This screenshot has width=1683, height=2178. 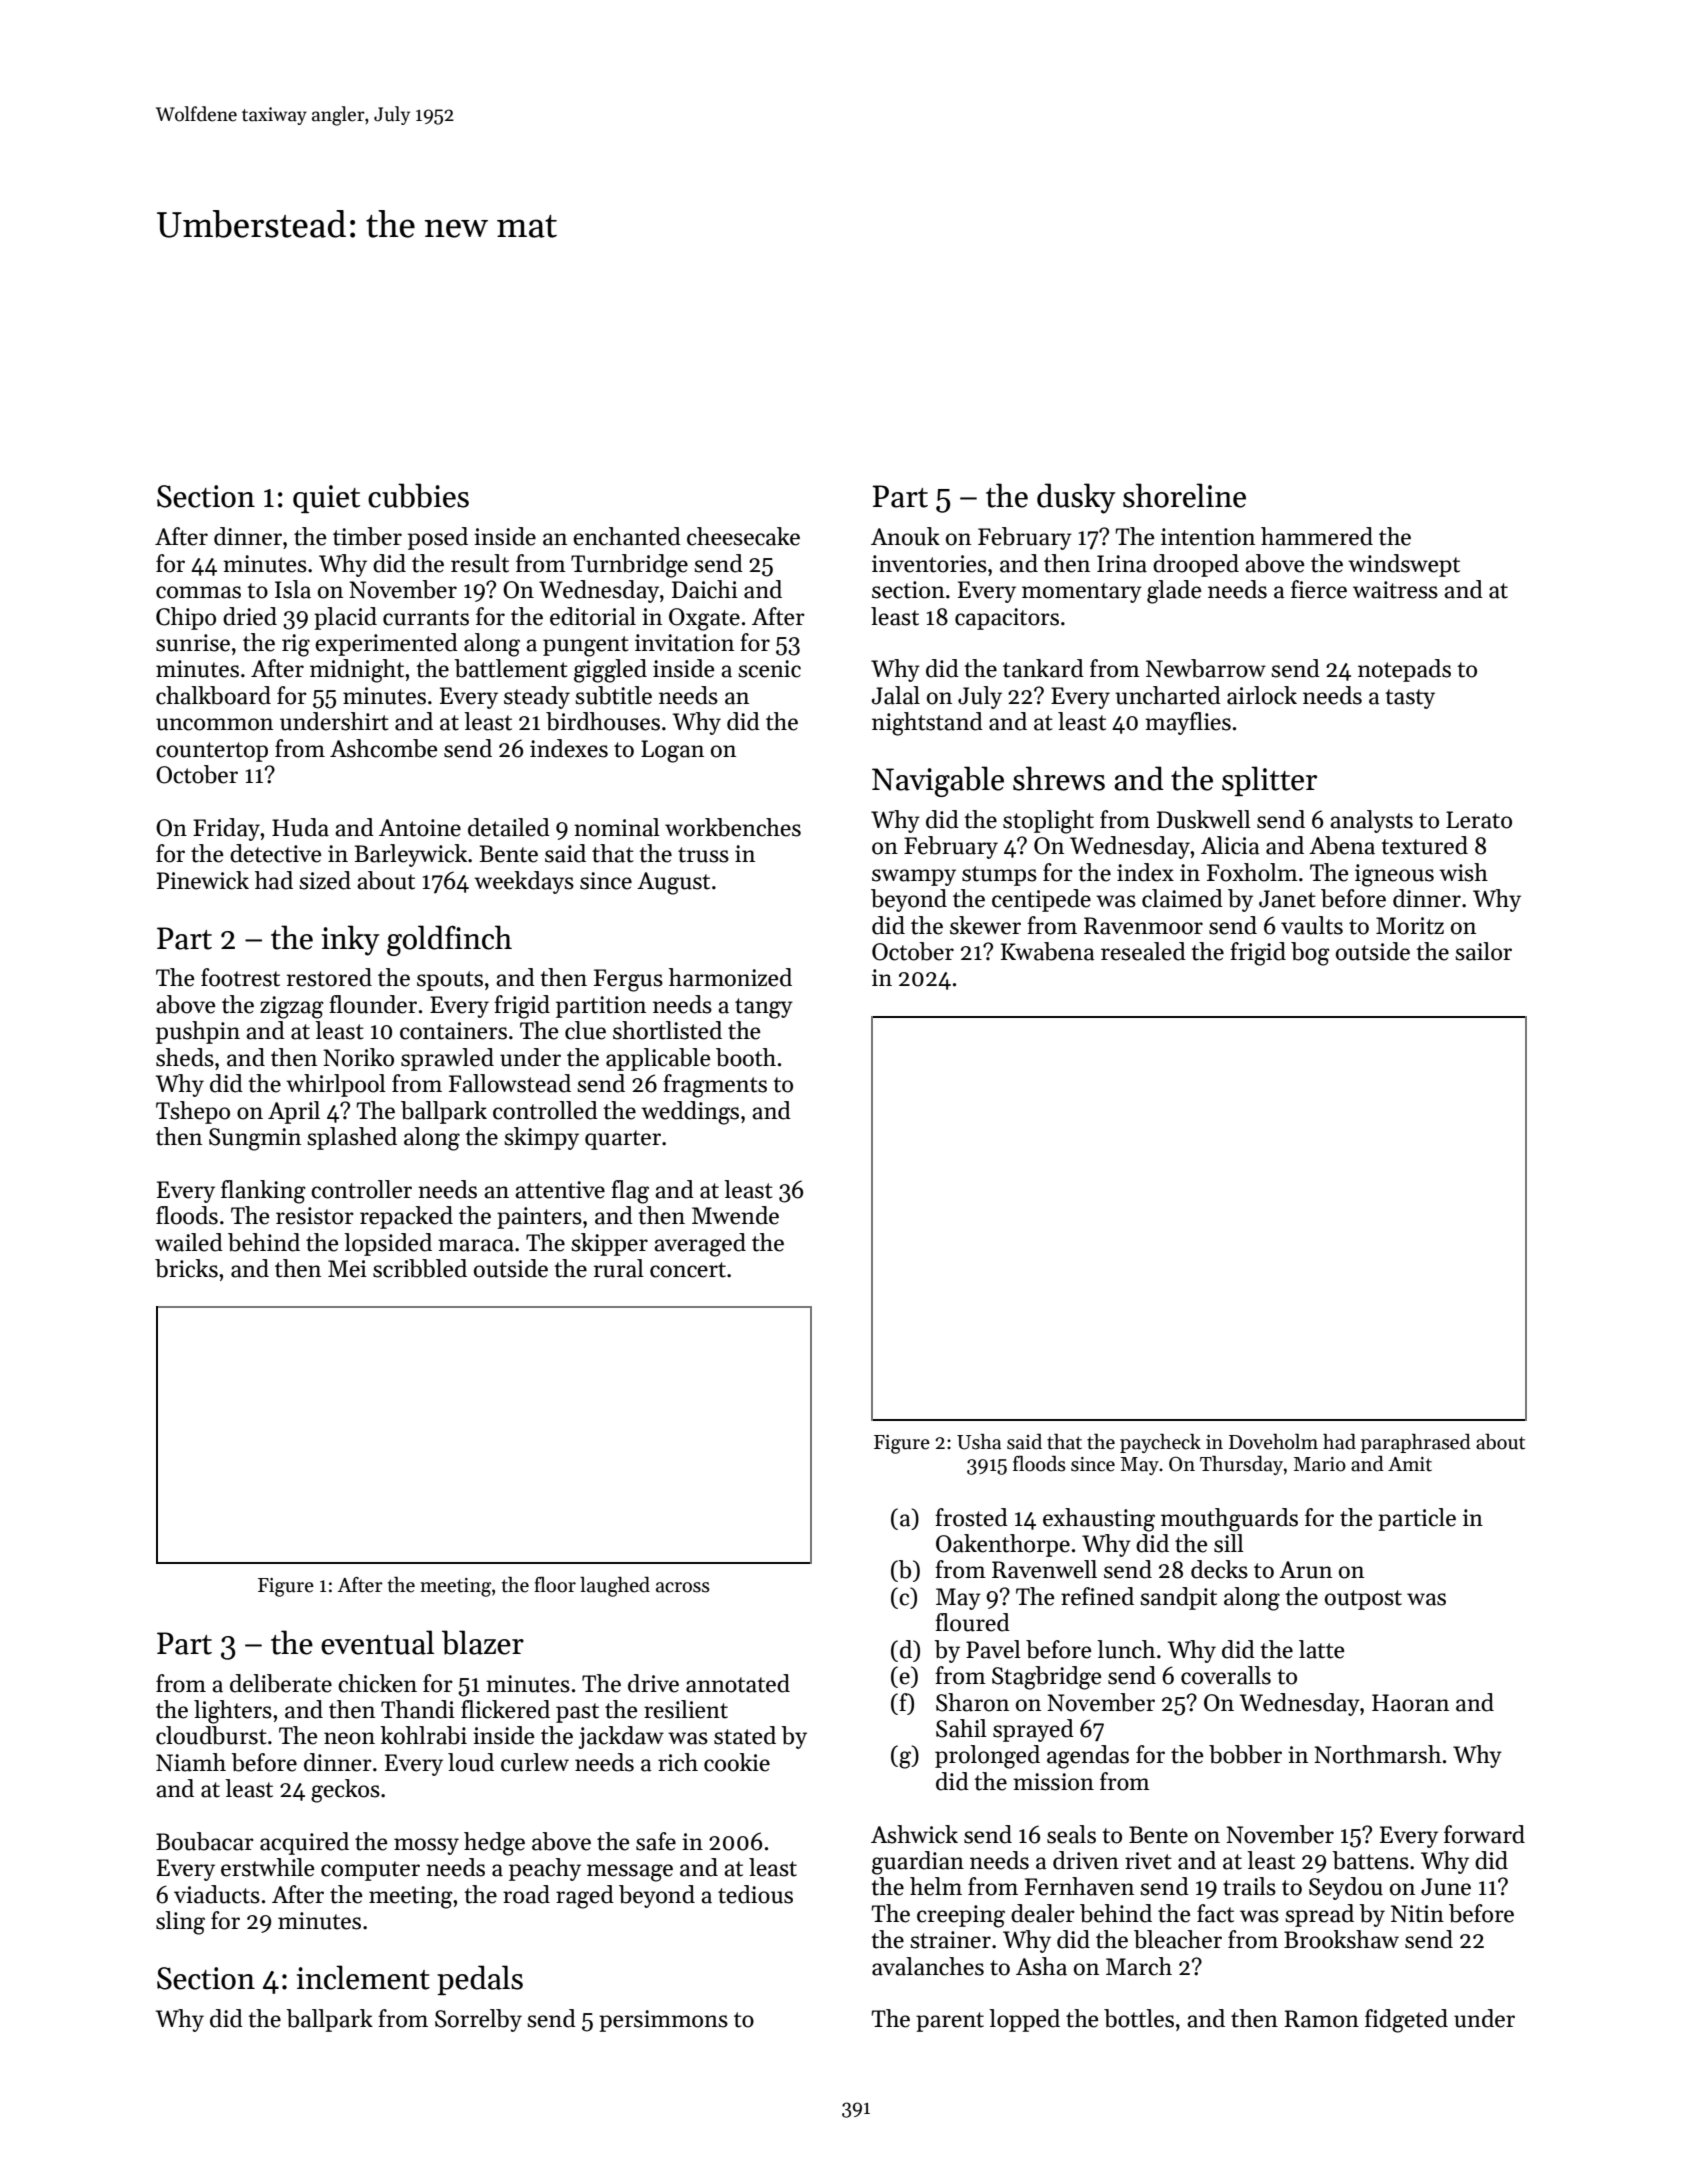 I want to click on pungent, so click(x=586, y=646).
